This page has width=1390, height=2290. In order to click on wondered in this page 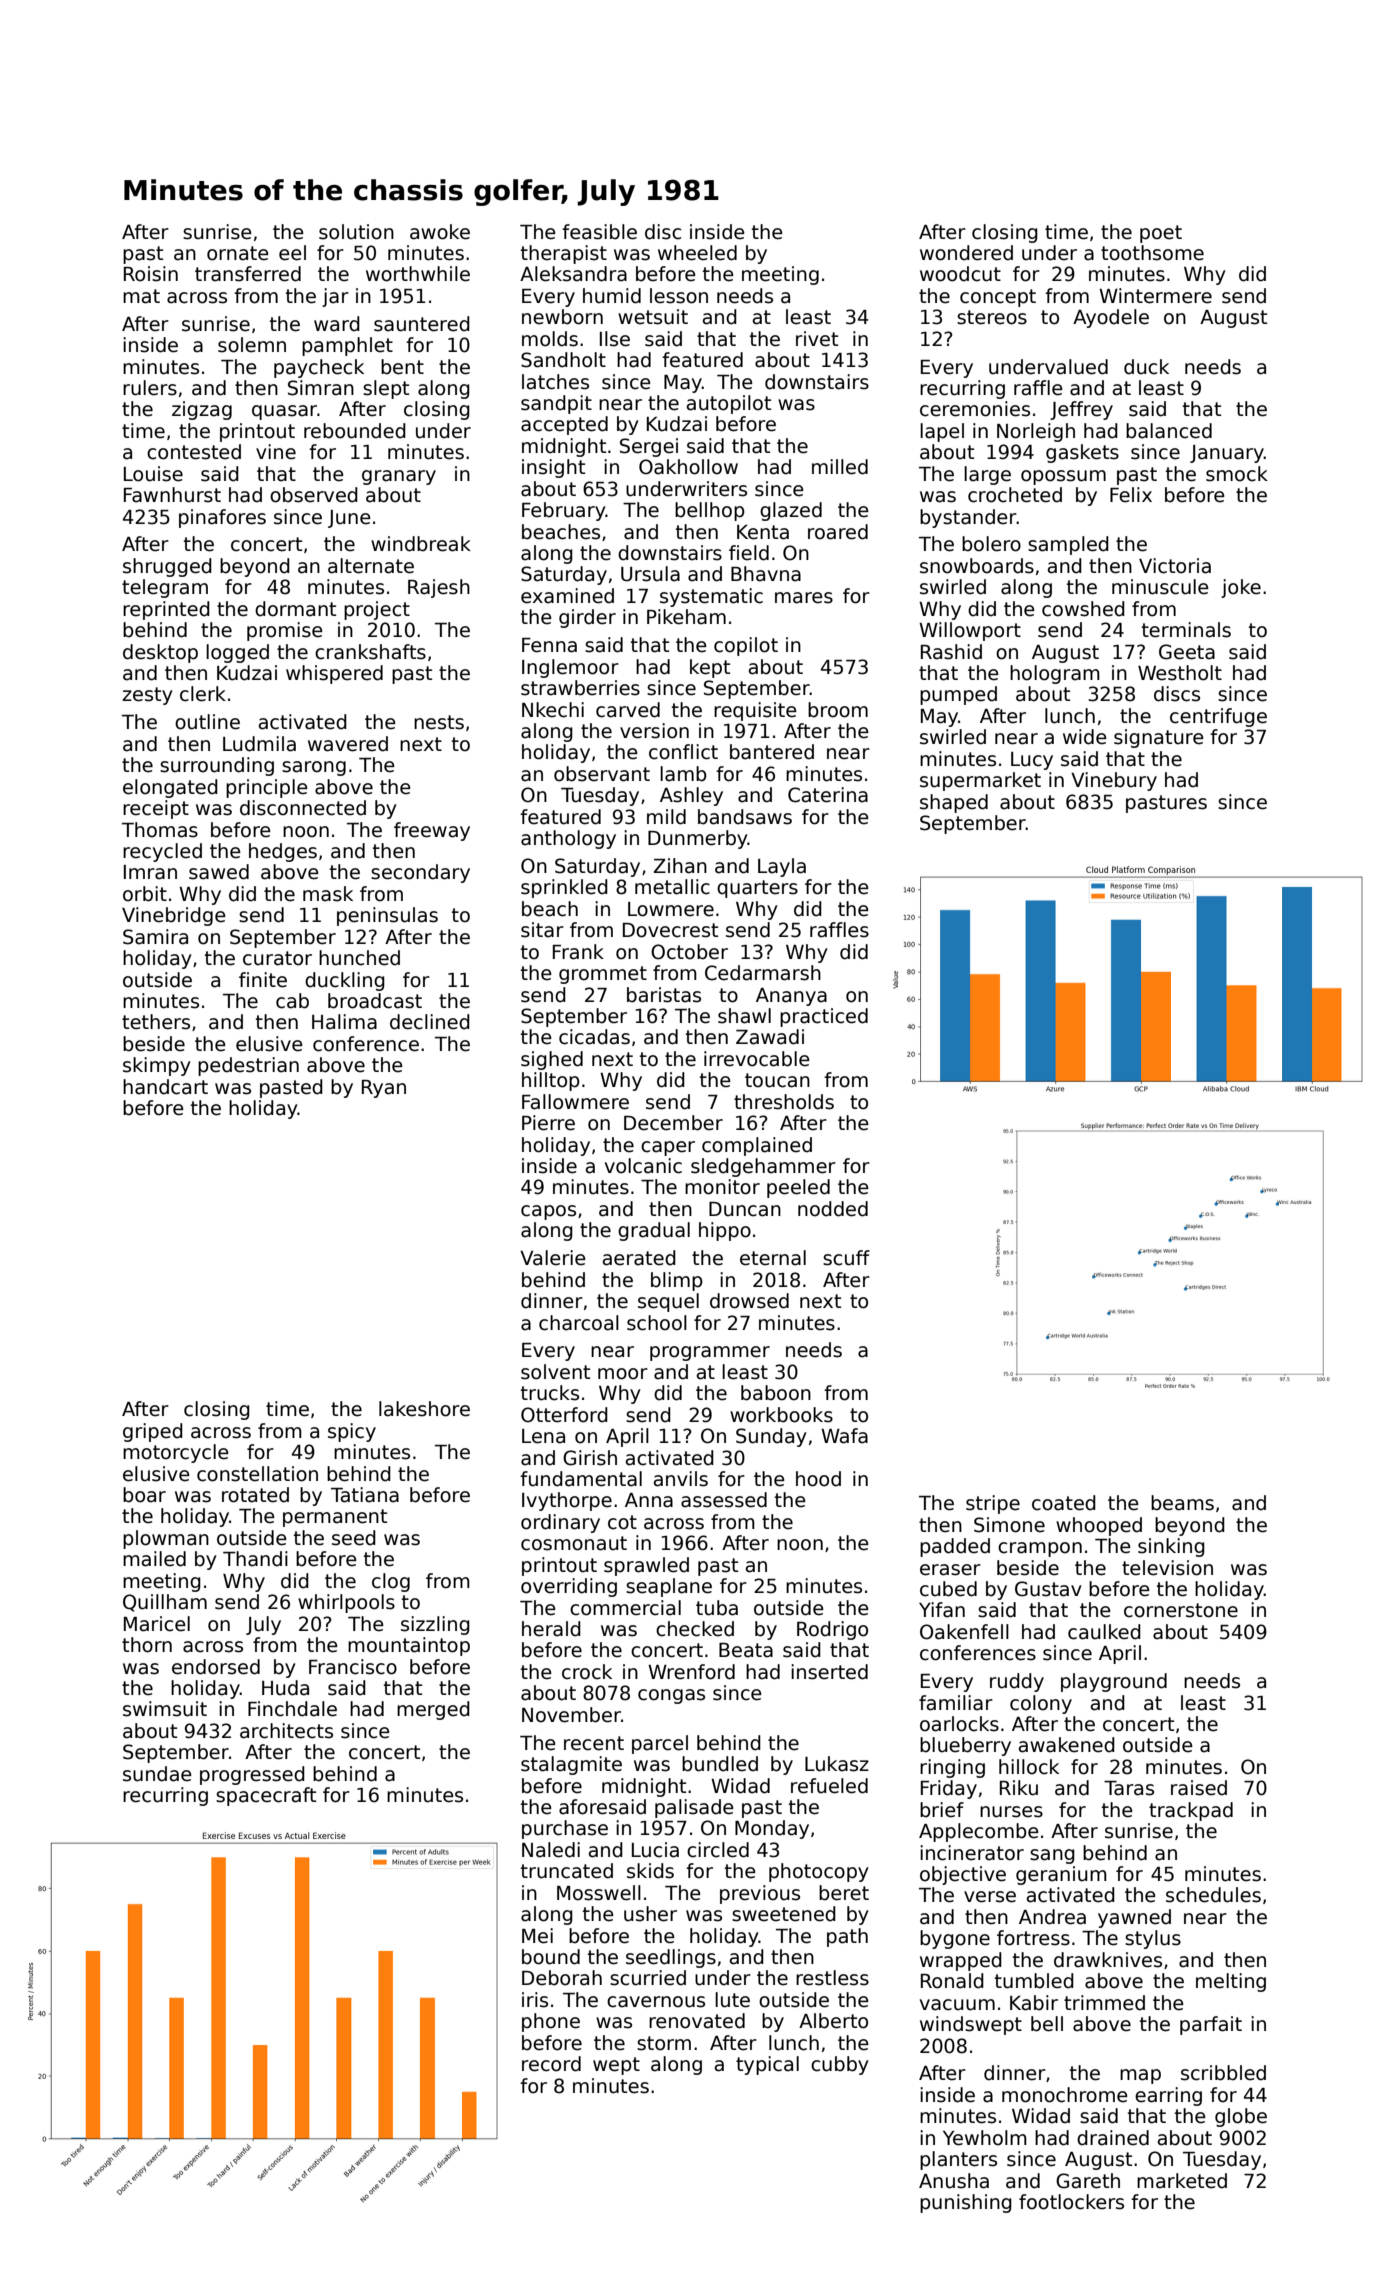, I will do `click(966, 253)`.
